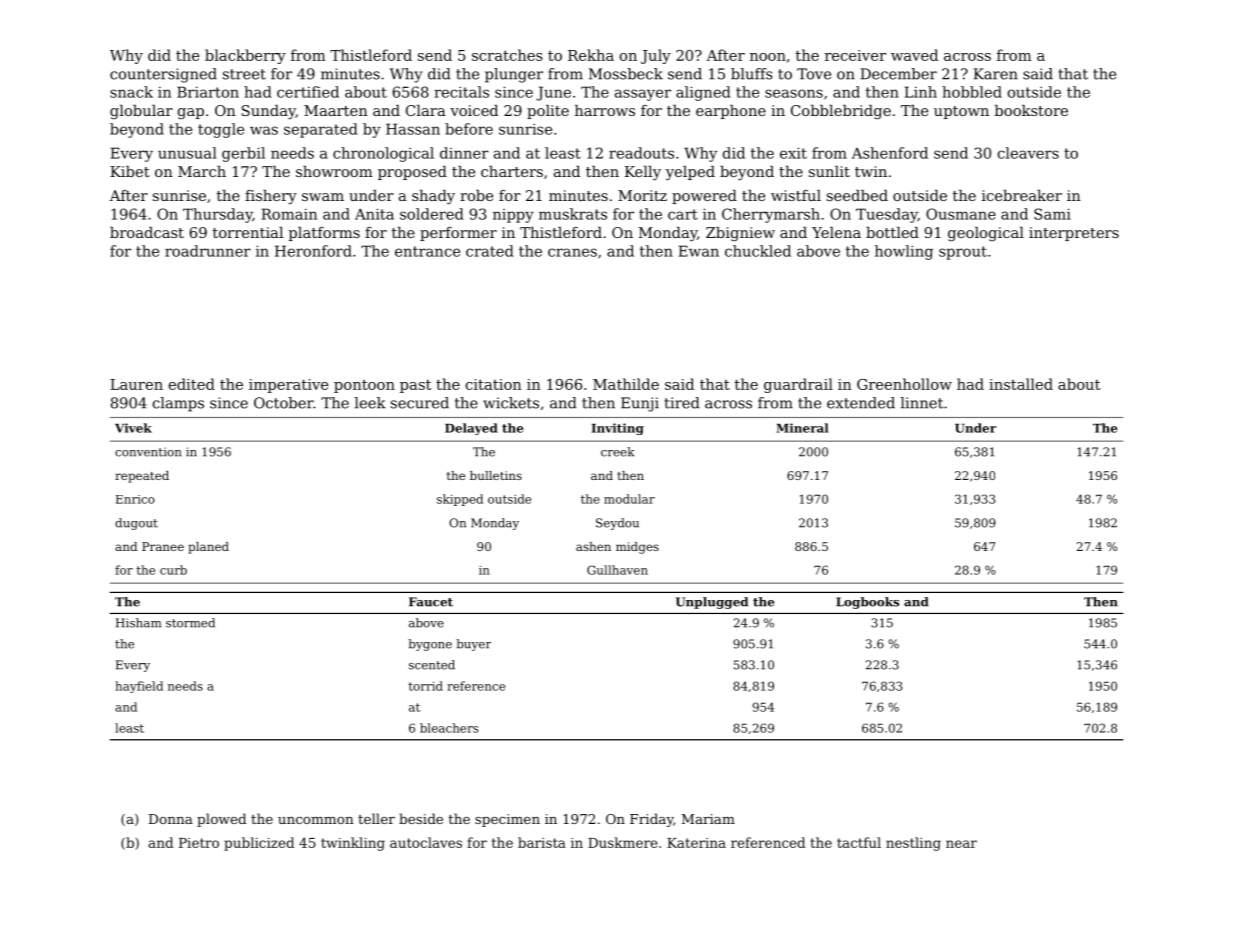 This image has width=1233, height=952. Describe the element at coordinates (712, 603) in the image. I see `Unplugged` at that location.
